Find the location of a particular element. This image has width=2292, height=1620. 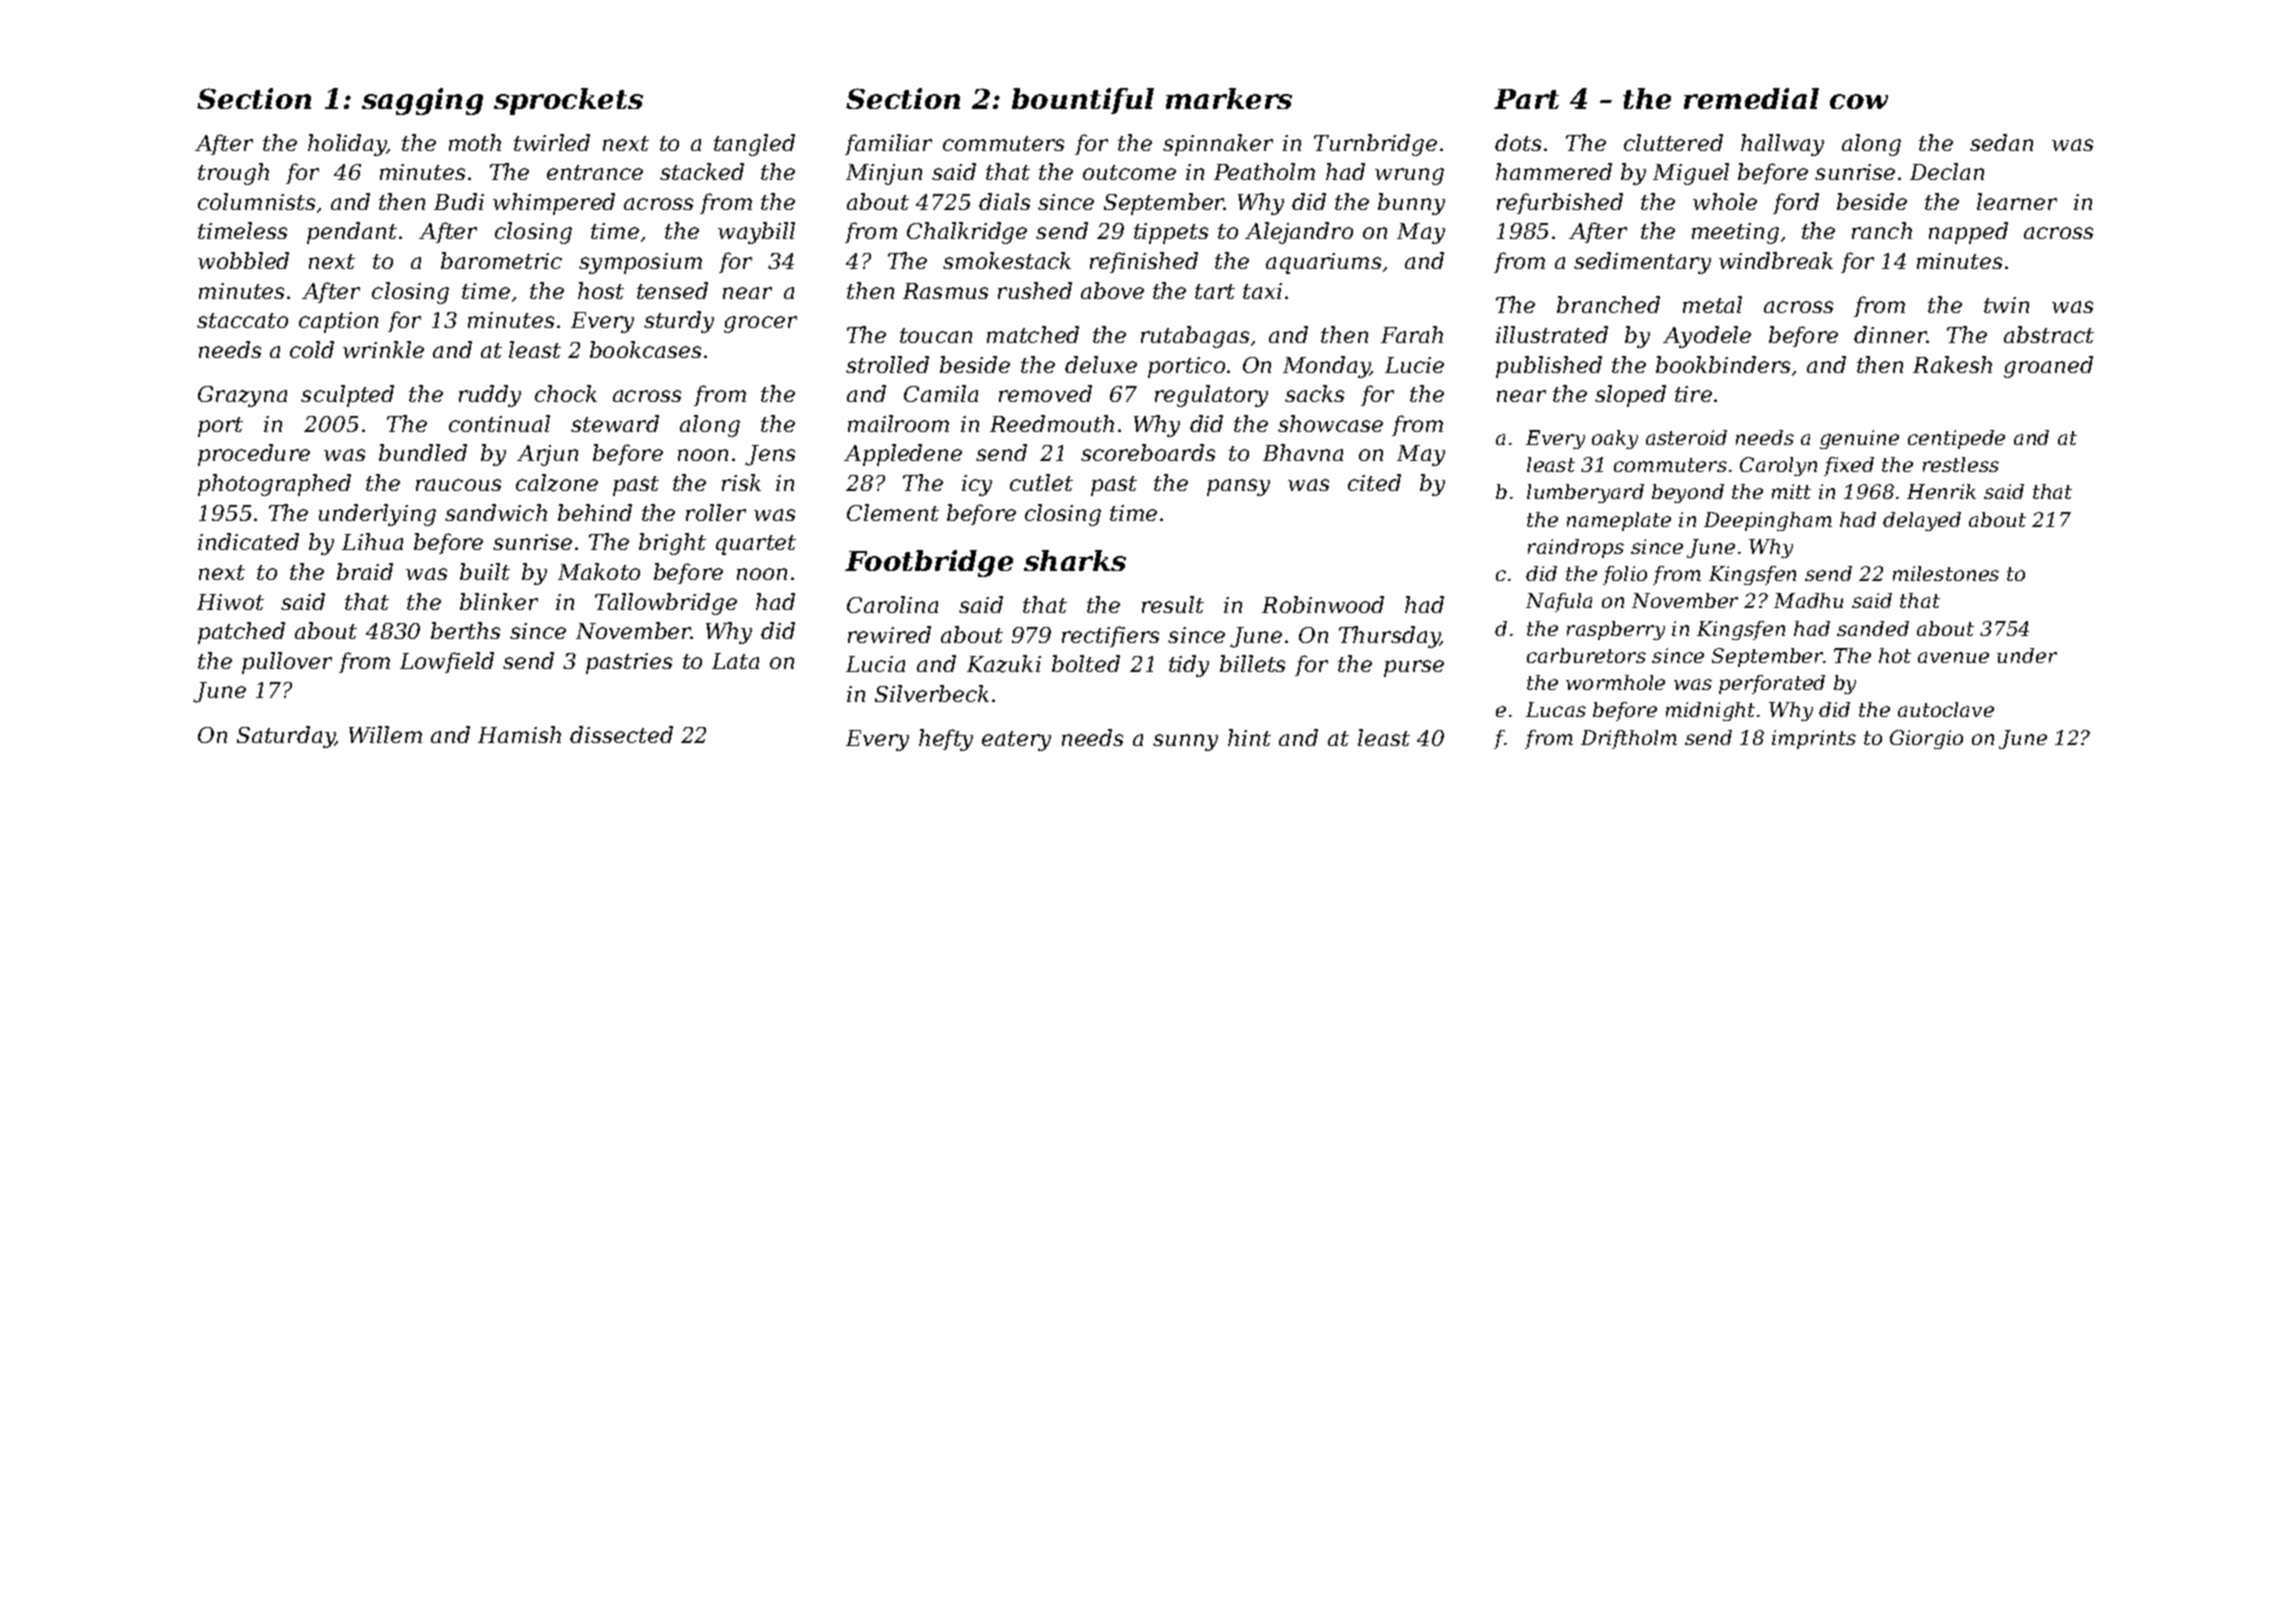

smokestack is located at coordinates (1007, 260).
